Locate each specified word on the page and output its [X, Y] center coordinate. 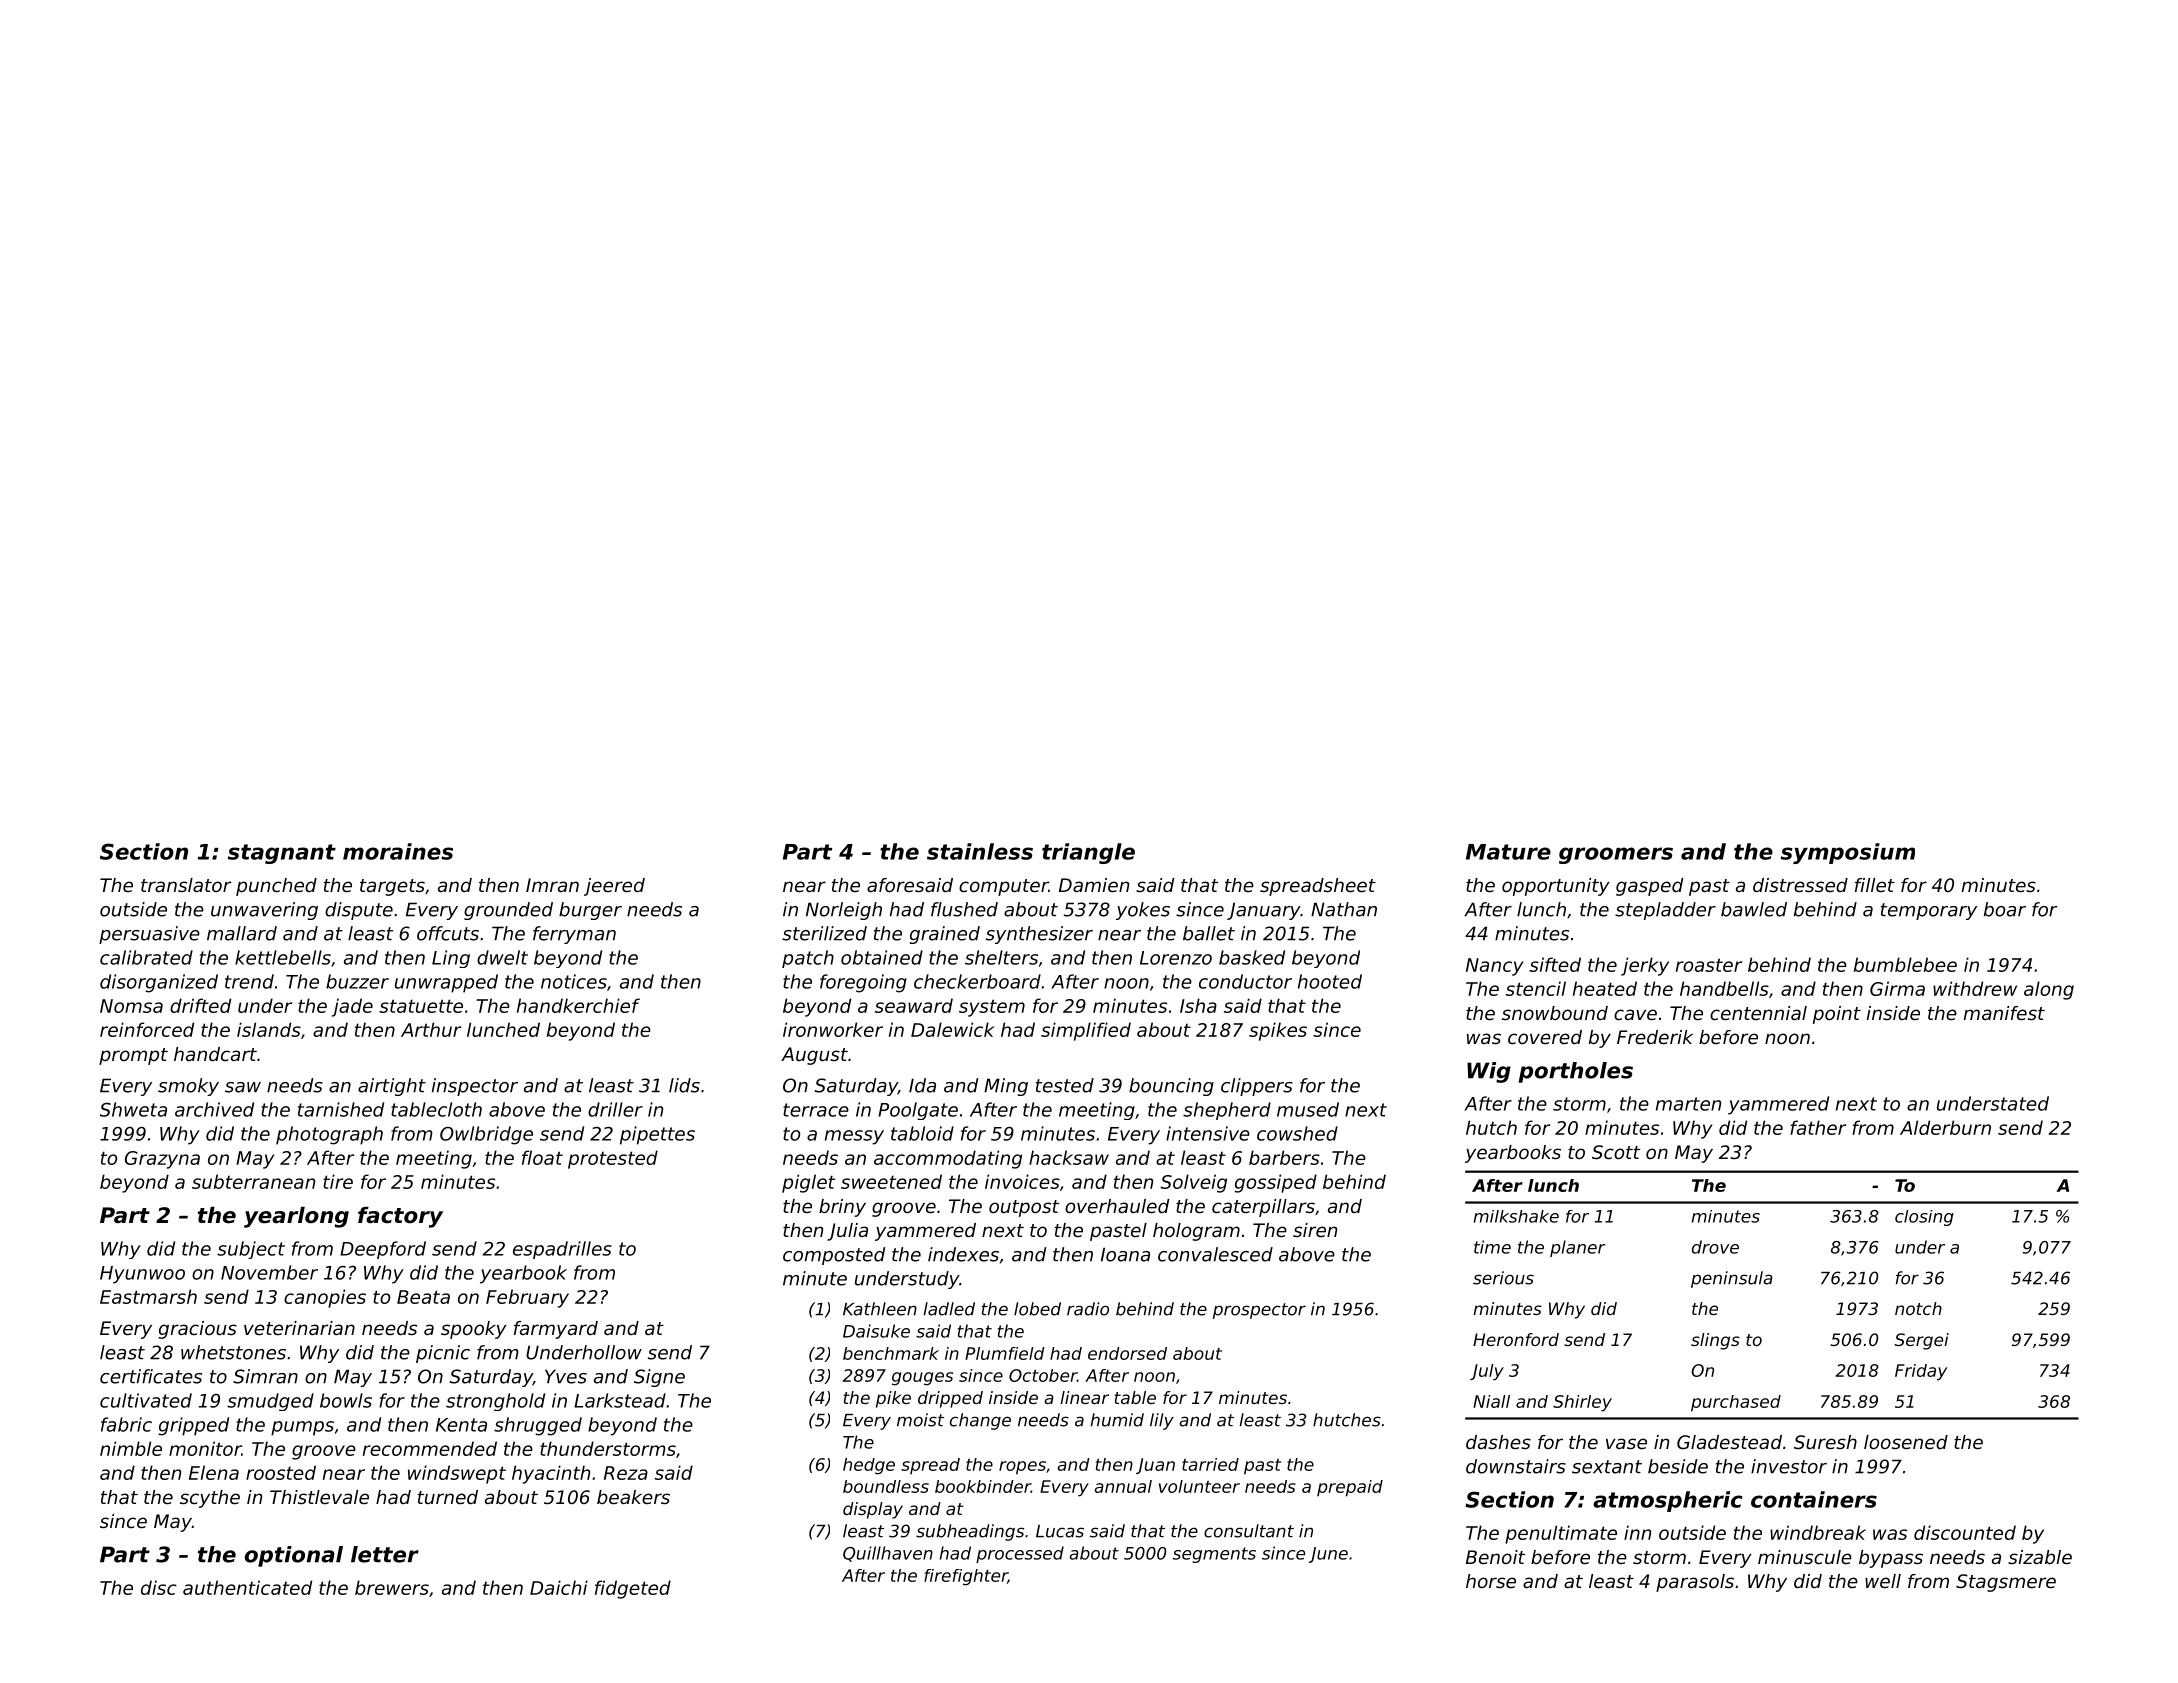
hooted [1330, 981]
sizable [2040, 1557]
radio [1088, 1309]
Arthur [431, 1029]
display [873, 1510]
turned [448, 1497]
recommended [430, 1448]
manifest [2004, 1013]
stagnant [282, 854]
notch [1918, 1308]
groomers [1616, 855]
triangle [1088, 853]
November [269, 1272]
